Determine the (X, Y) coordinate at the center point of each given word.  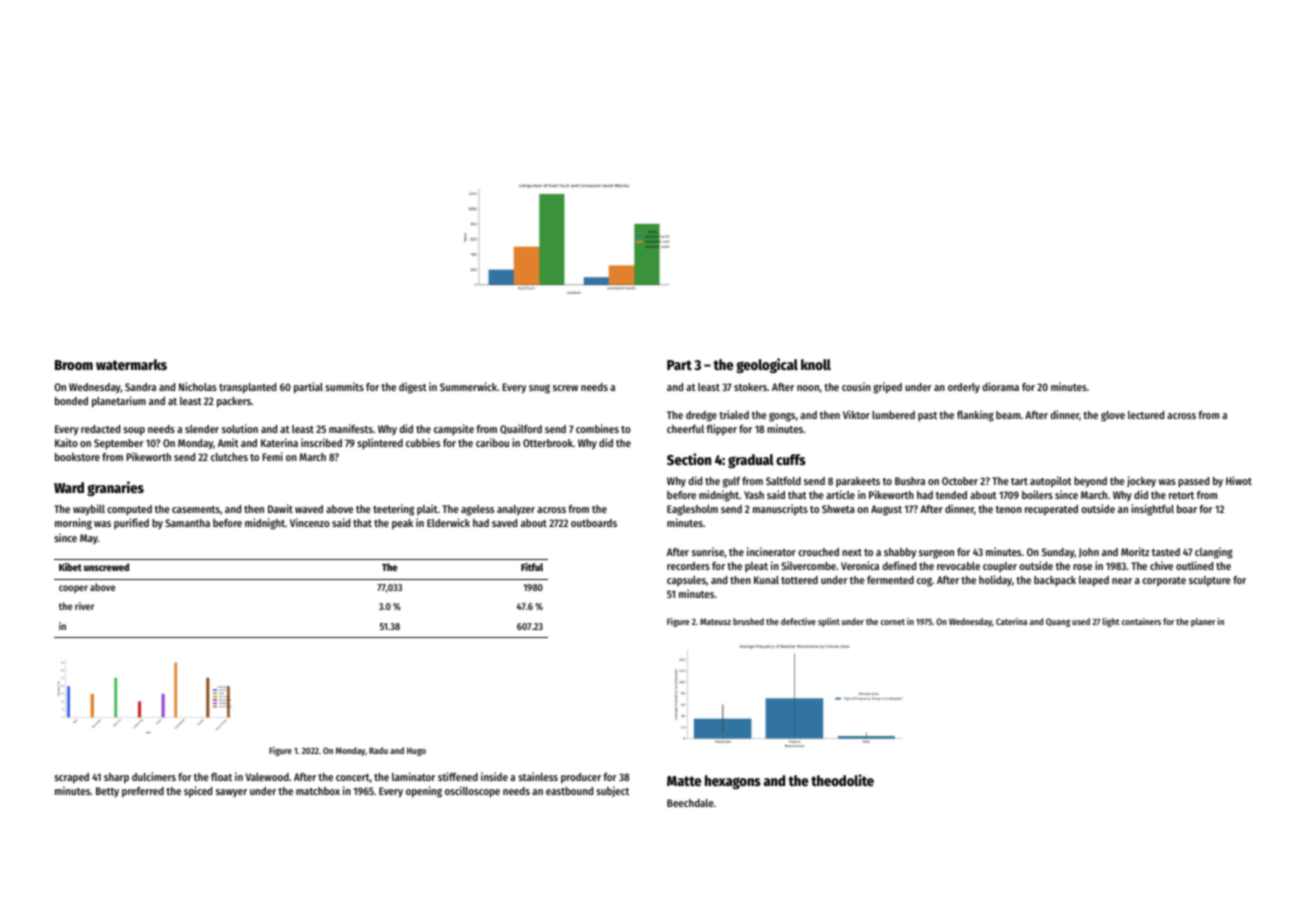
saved (504, 523)
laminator (413, 776)
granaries (115, 488)
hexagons (733, 782)
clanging (1214, 553)
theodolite (842, 780)
